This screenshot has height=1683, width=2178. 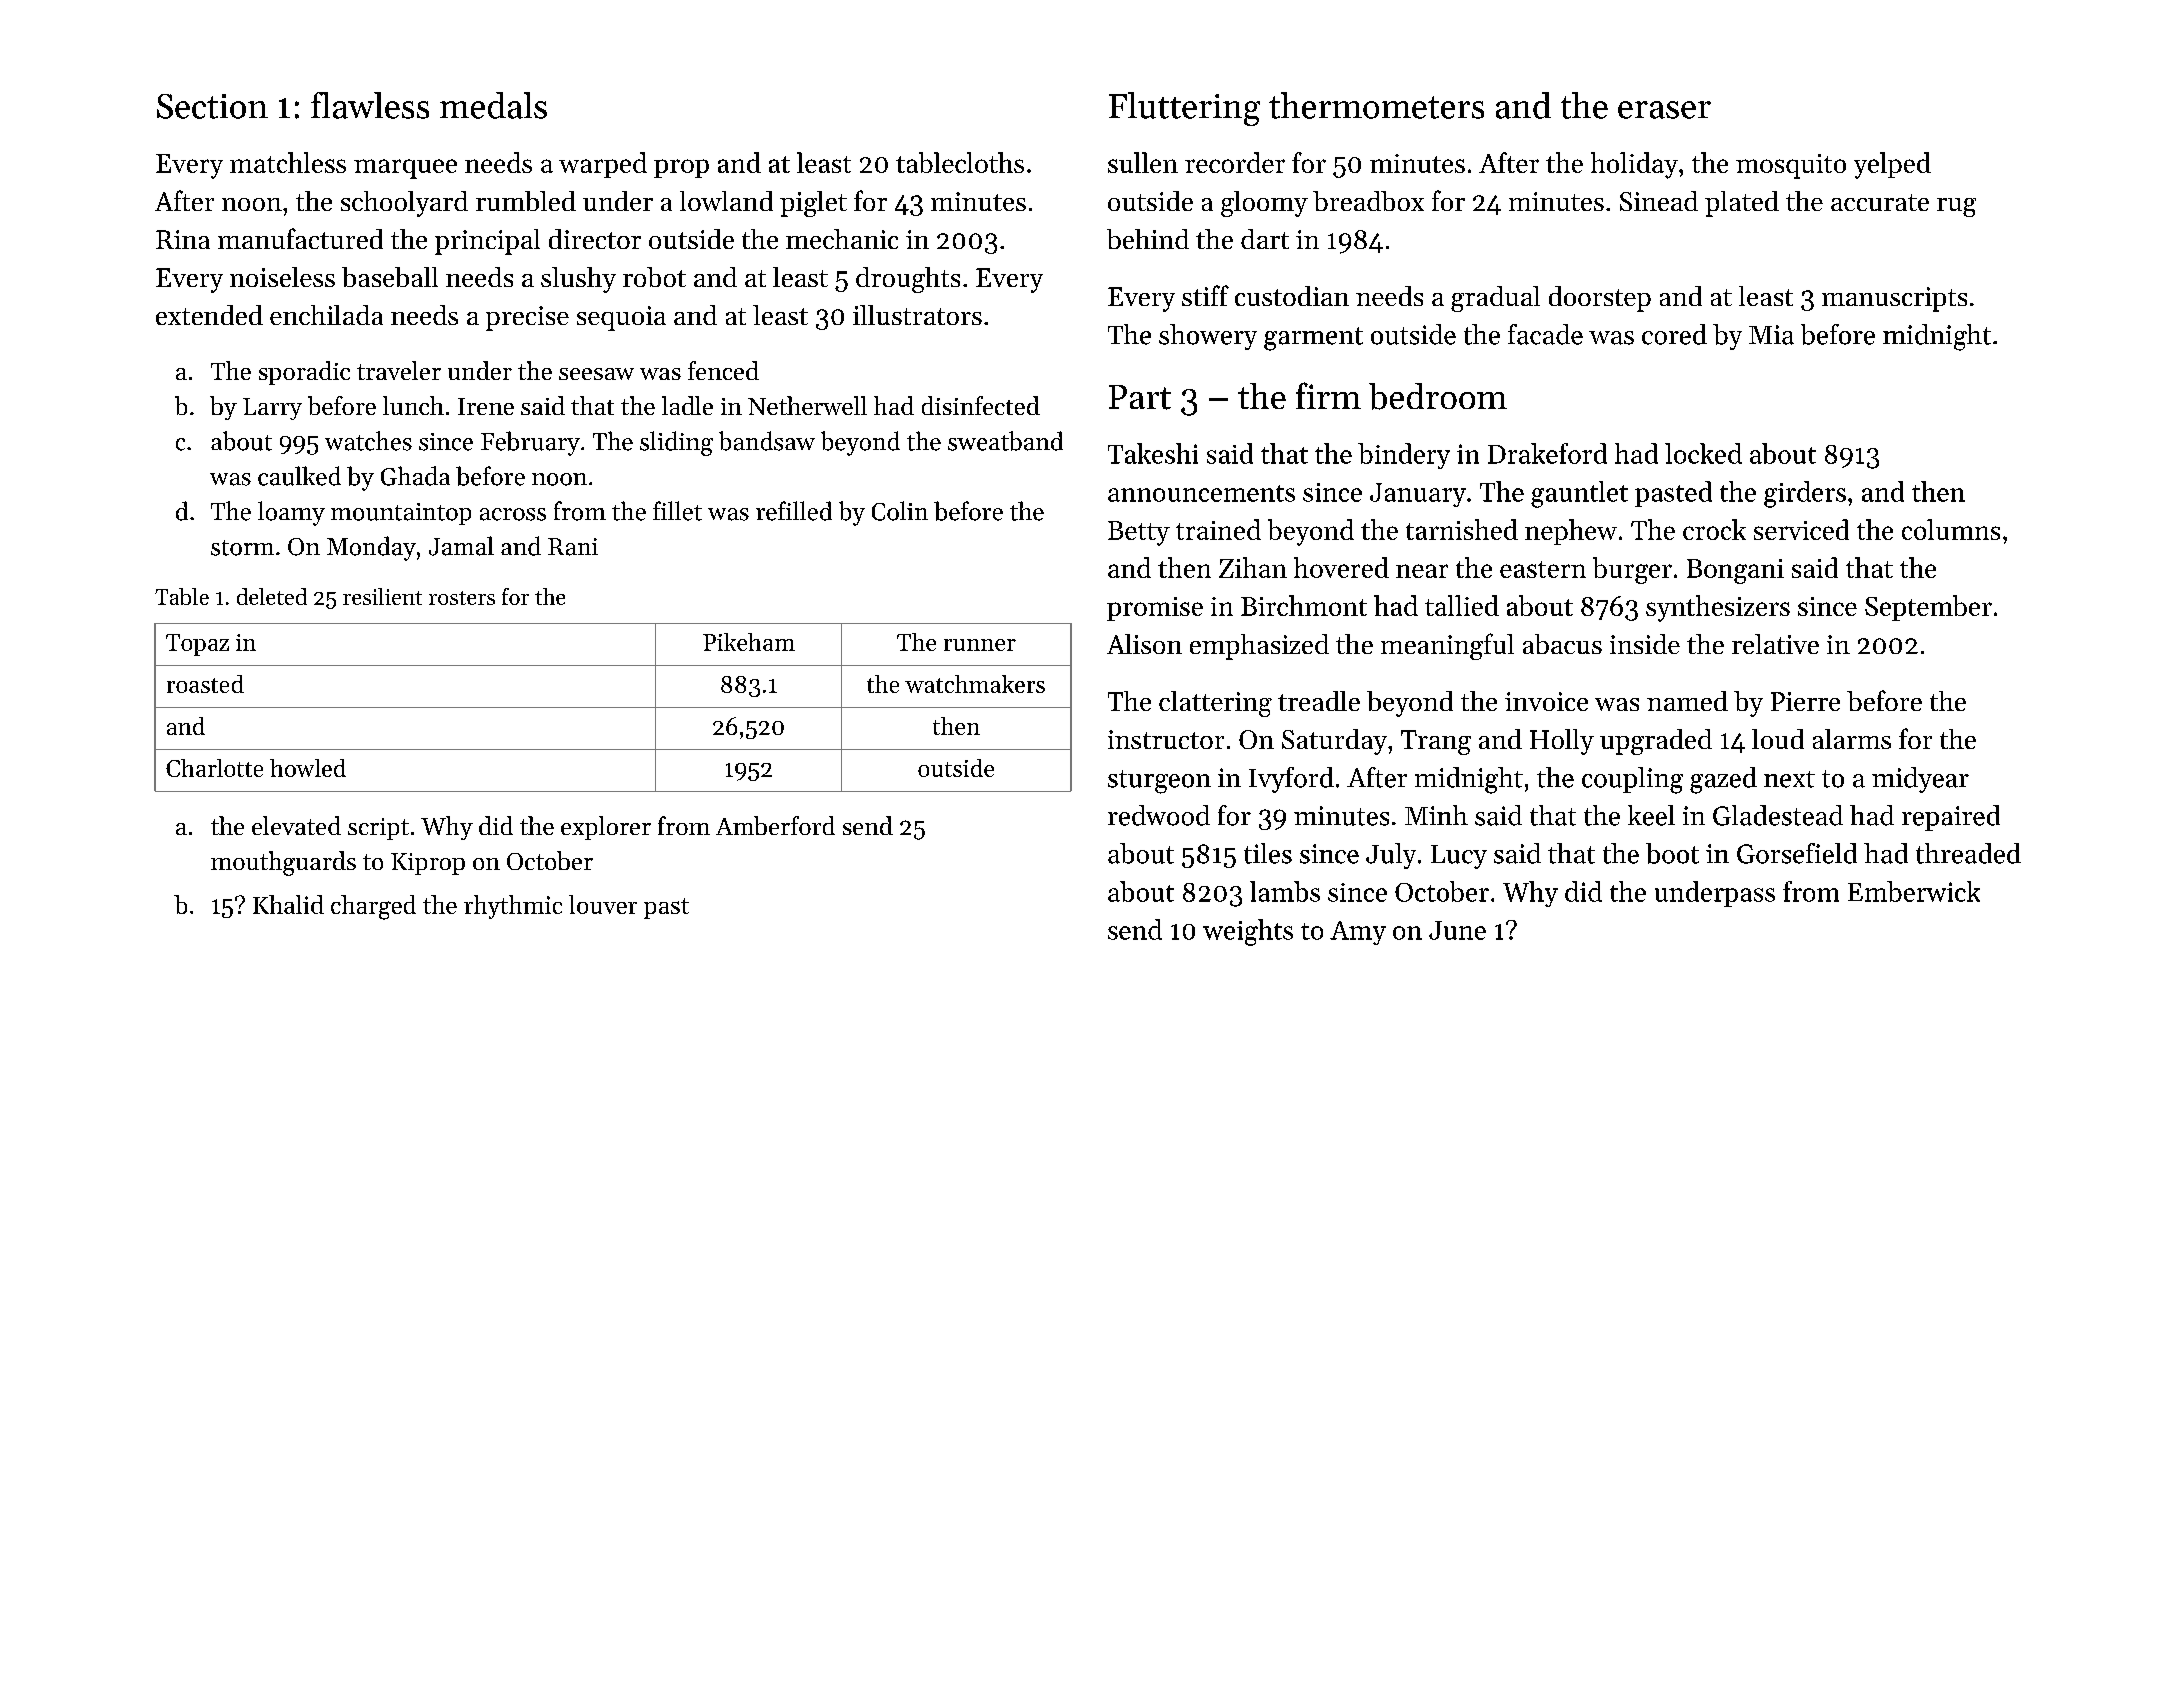 What do you see at coordinates (1880, 202) in the screenshot?
I see `accurate` at bounding box center [1880, 202].
